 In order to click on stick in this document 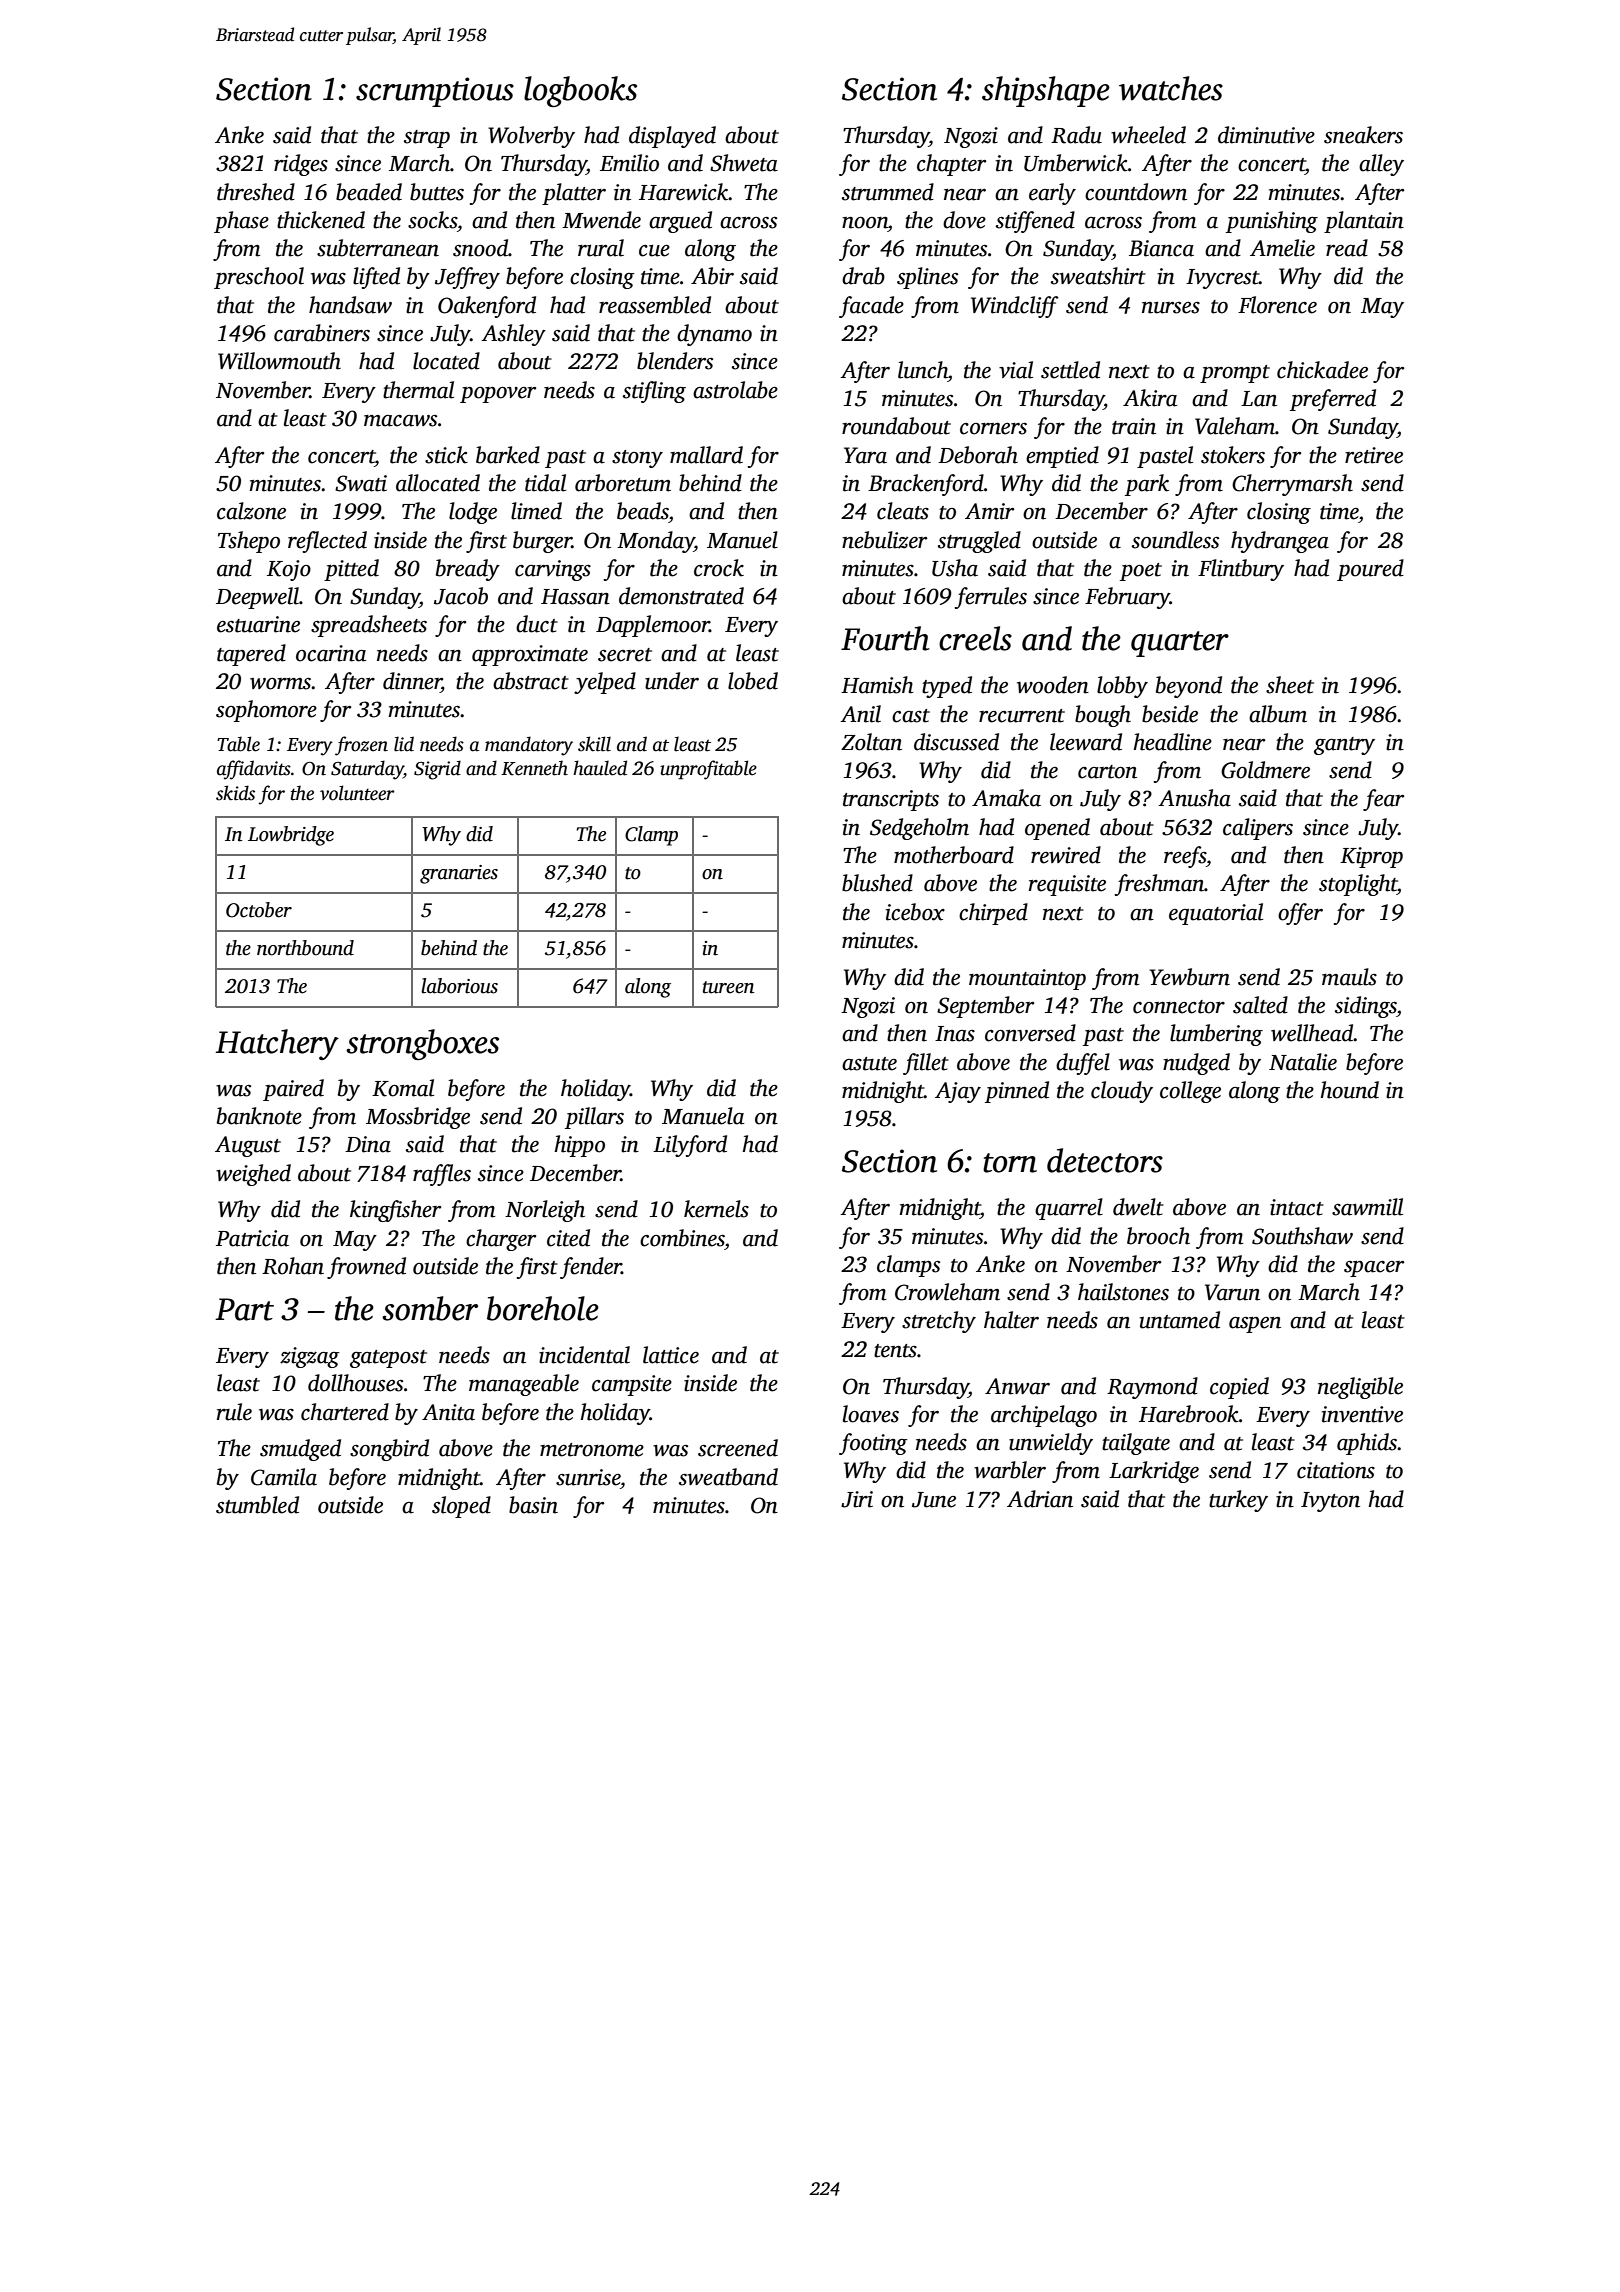, I will do `click(446, 455)`.
